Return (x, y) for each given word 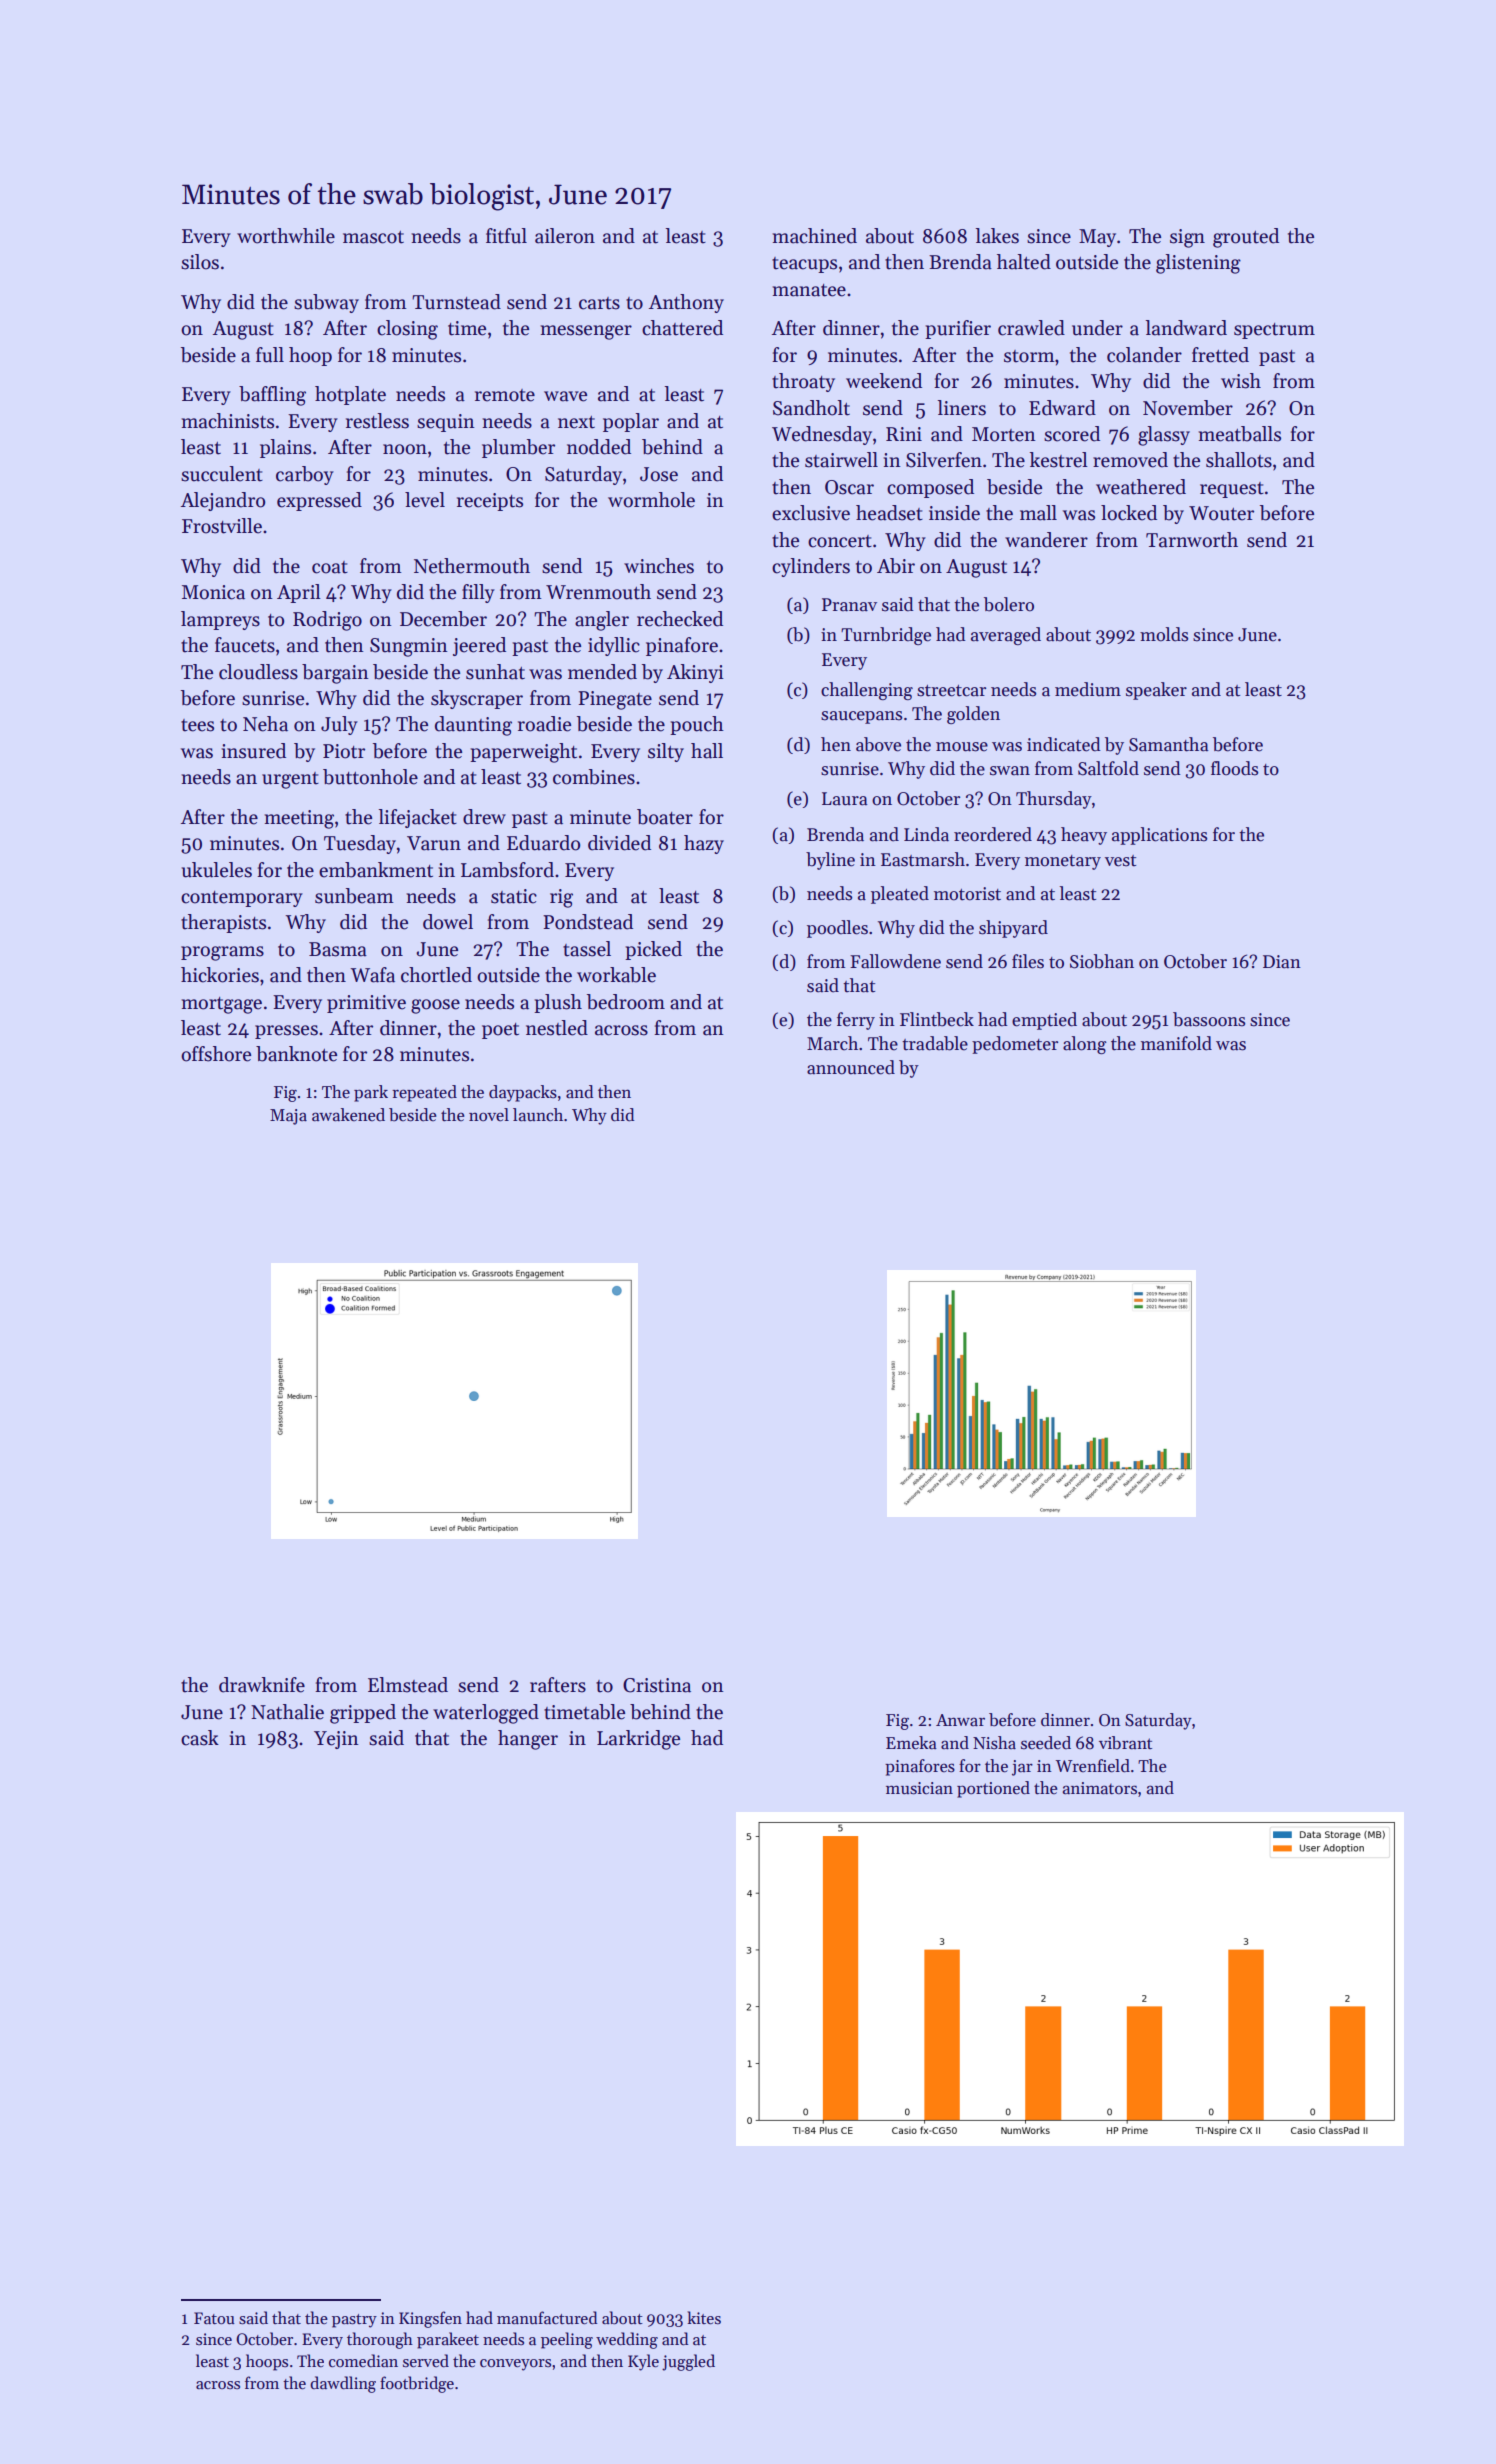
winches (659, 566)
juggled (688, 2362)
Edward (1062, 408)
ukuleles (217, 870)
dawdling (343, 2384)
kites (704, 2317)
